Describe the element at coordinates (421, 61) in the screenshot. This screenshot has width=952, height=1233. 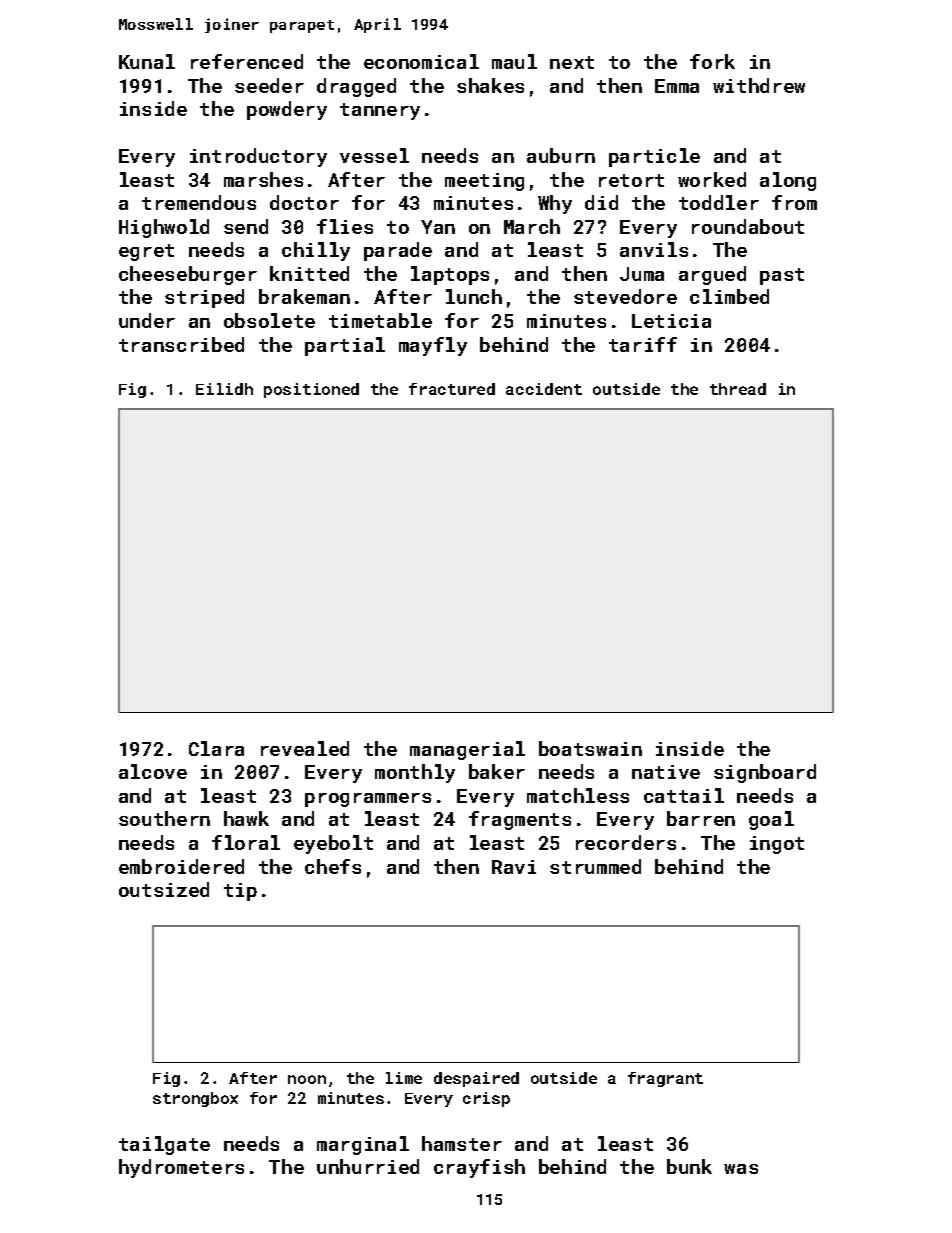
I see `economical` at that location.
